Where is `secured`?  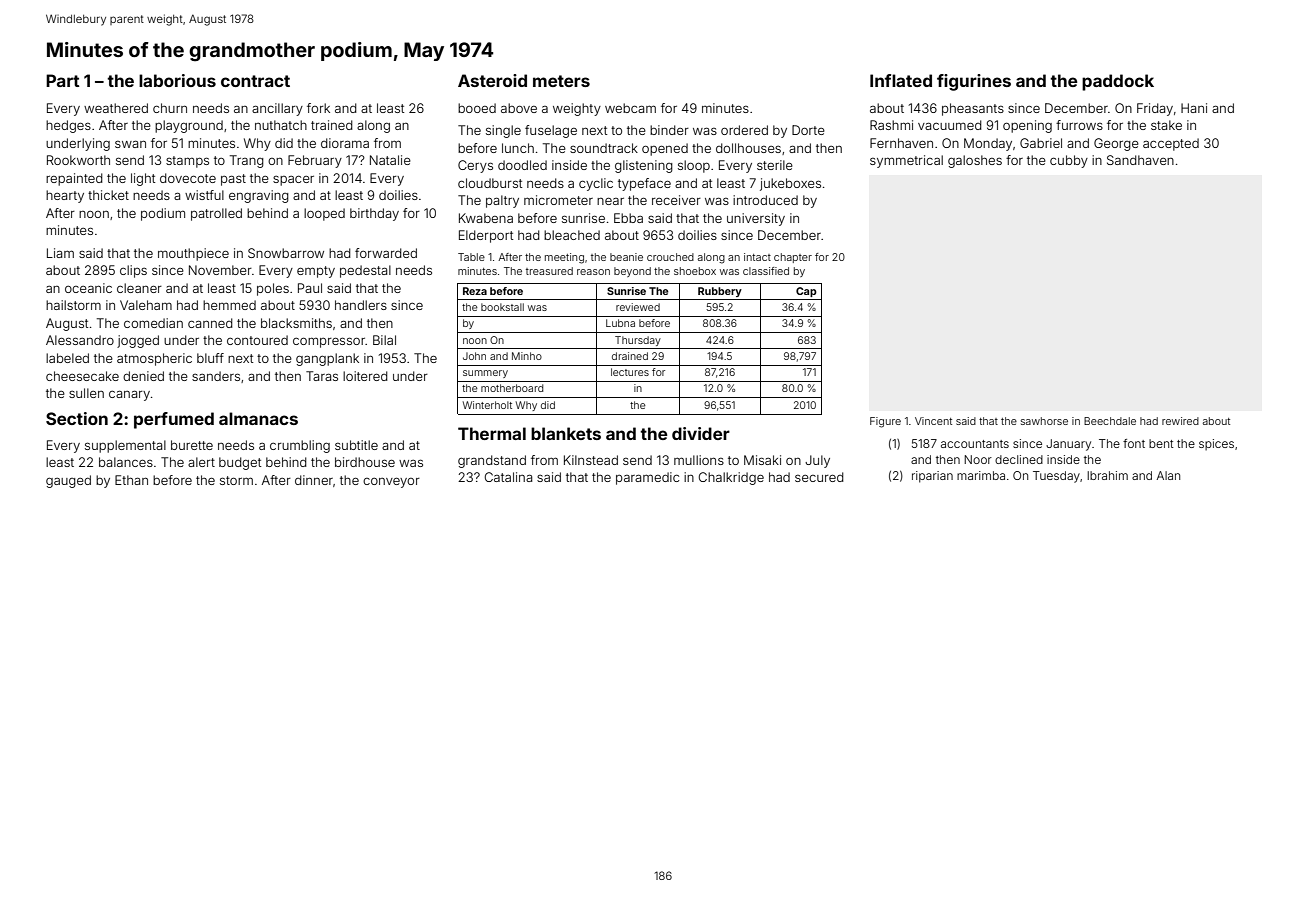
secured is located at coordinates (819, 477).
